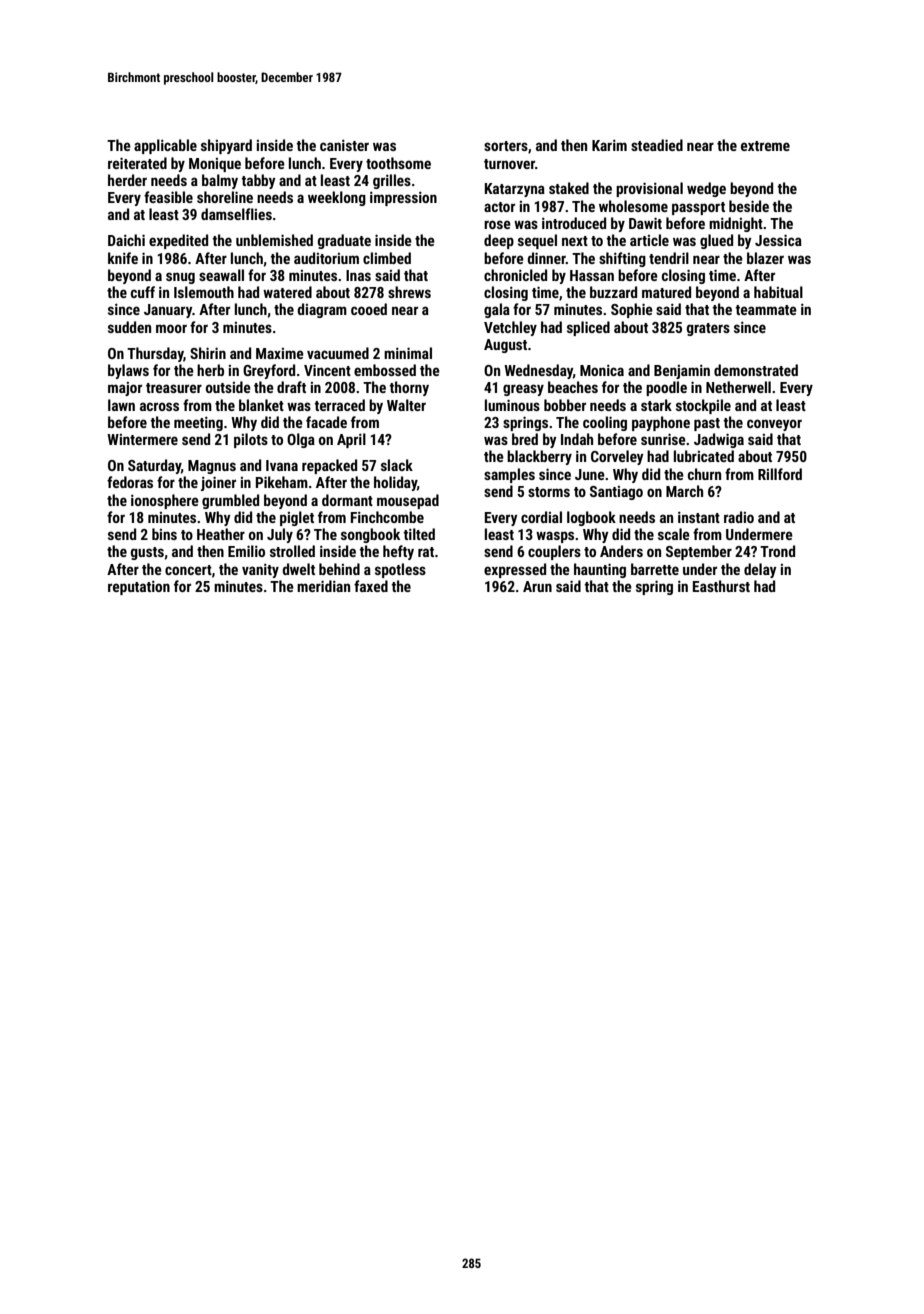 This document has height=1314, width=924. I want to click on wedge, so click(706, 189).
